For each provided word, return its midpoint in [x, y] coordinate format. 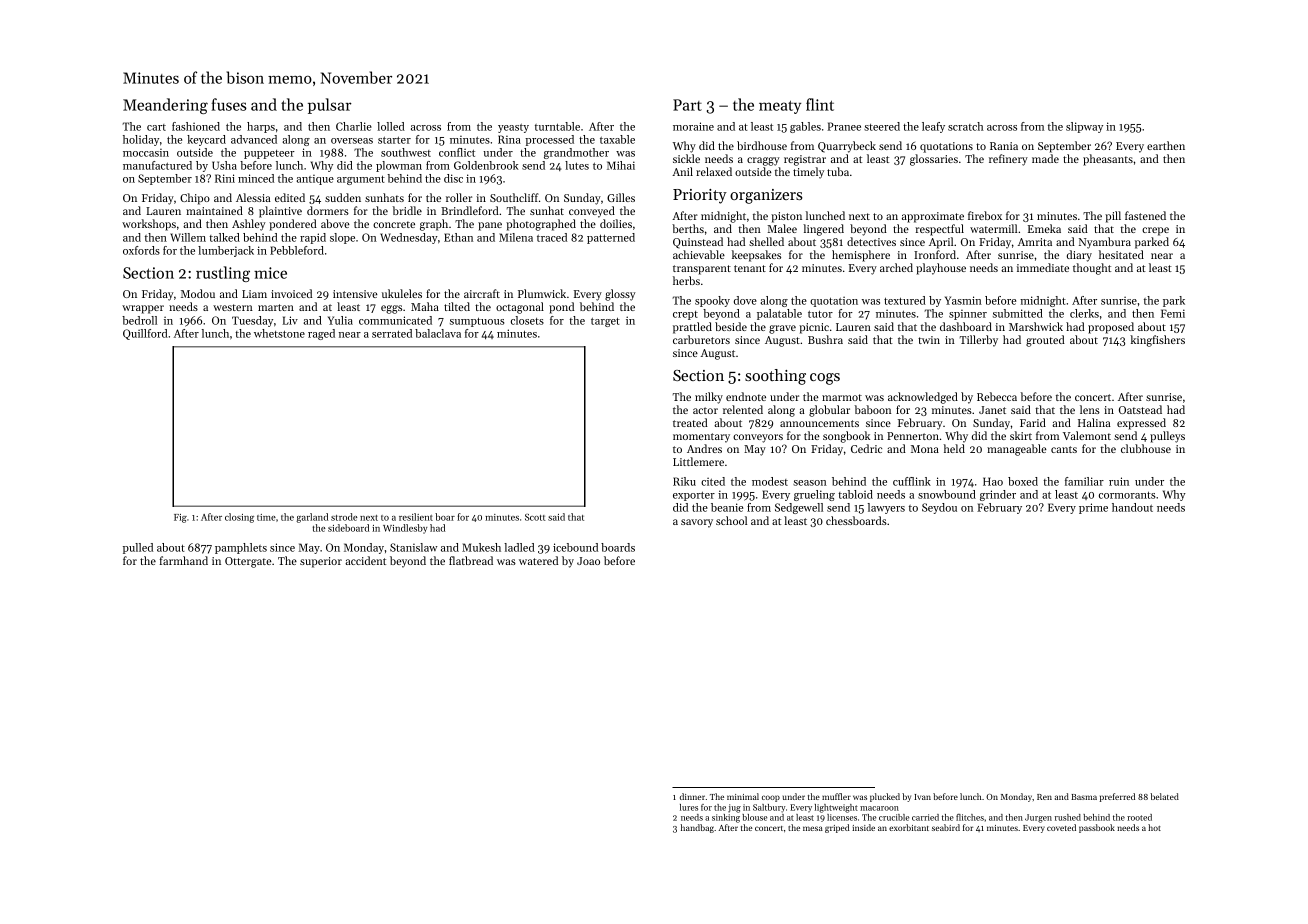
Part [687, 105]
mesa [813, 828]
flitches [970, 817]
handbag [697, 828]
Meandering [165, 106]
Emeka [1044, 228]
